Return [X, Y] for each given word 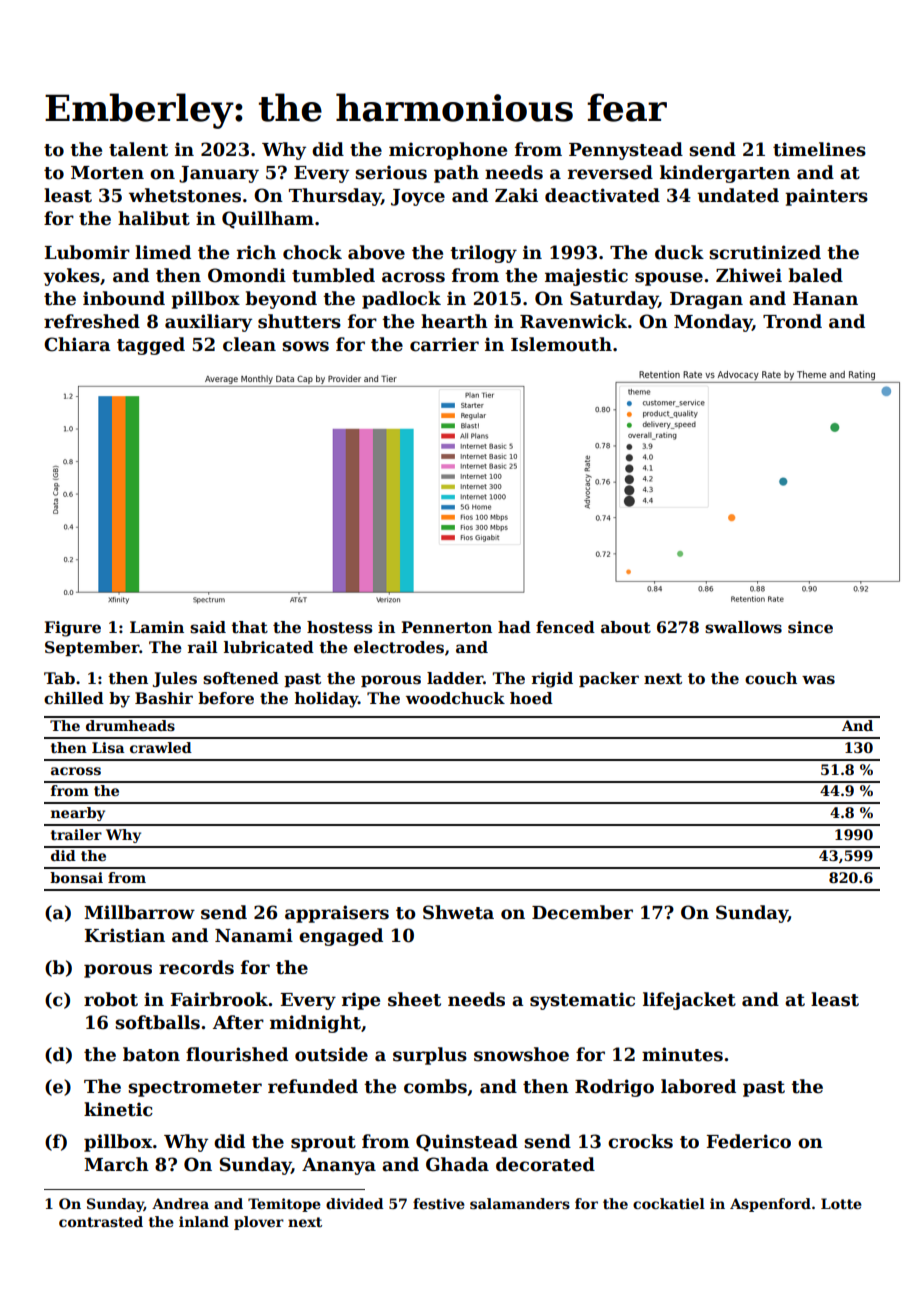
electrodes [399, 647]
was [818, 680]
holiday [326, 700]
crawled [161, 747]
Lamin [157, 627]
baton [151, 1054]
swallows [743, 627]
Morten [107, 173]
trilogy [483, 254]
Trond [792, 321]
